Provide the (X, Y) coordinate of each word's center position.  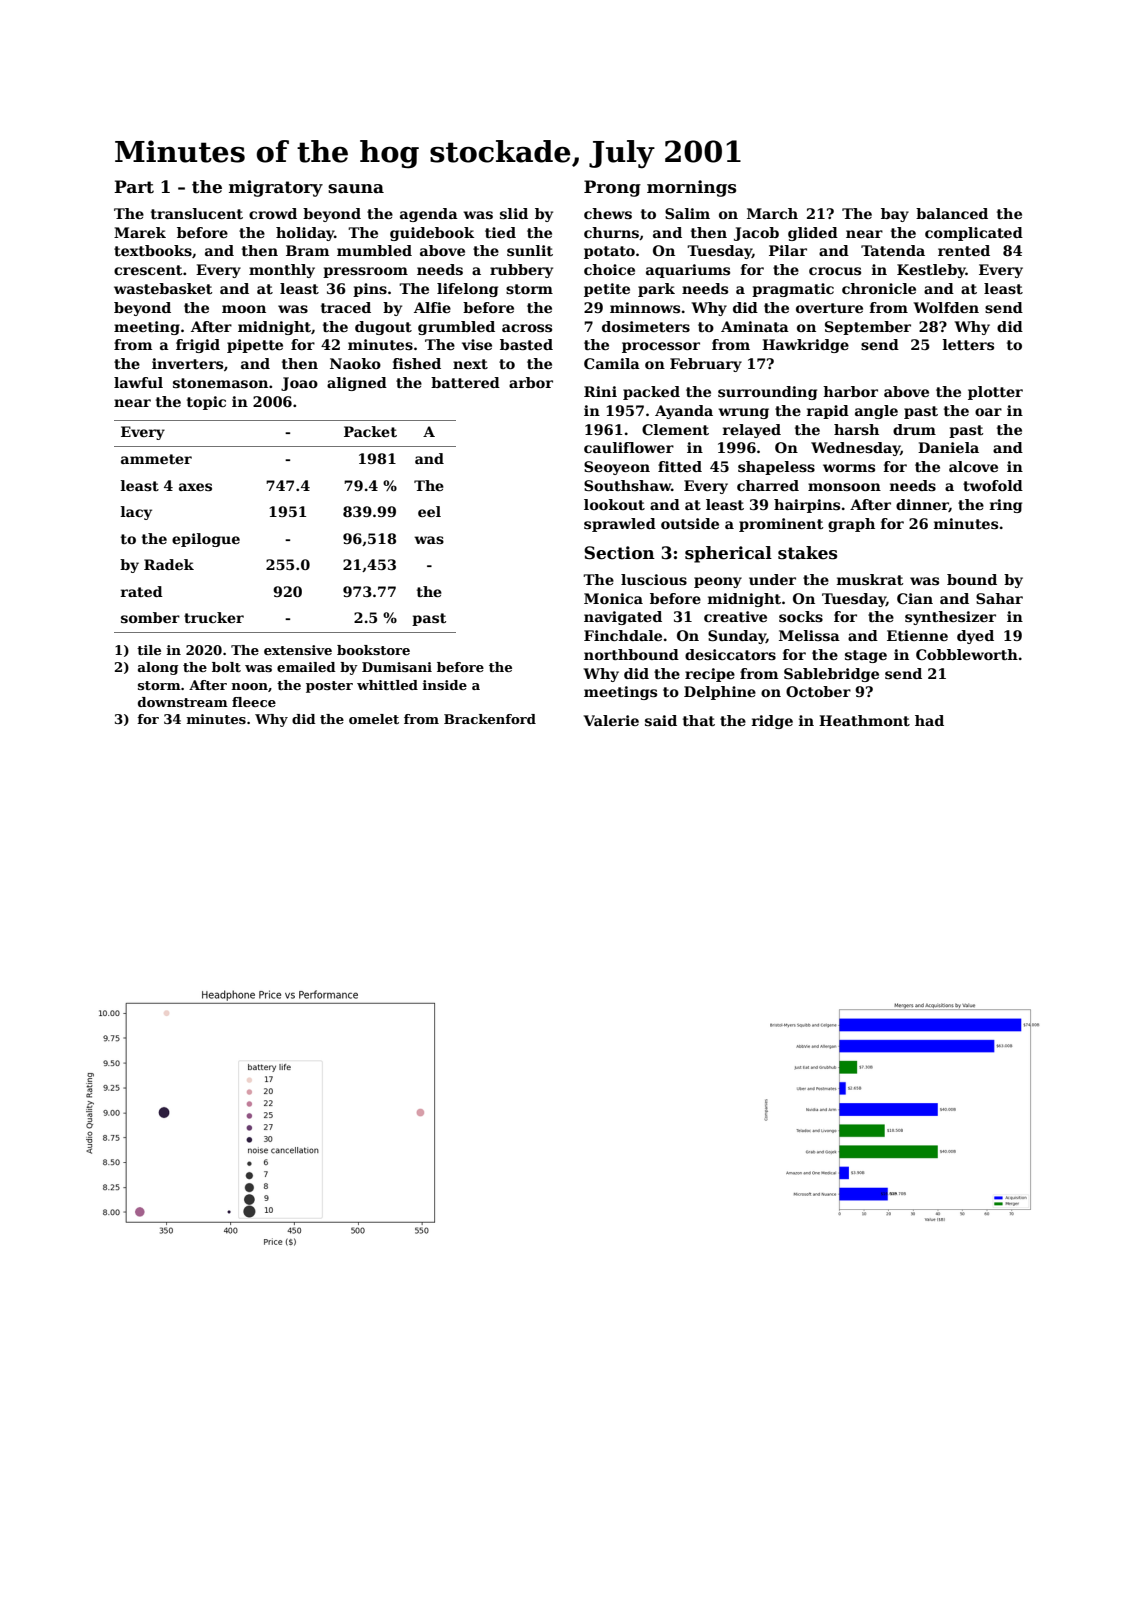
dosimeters (646, 326)
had (929, 720)
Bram (307, 250)
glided (813, 234)
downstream (183, 702)
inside (445, 685)
